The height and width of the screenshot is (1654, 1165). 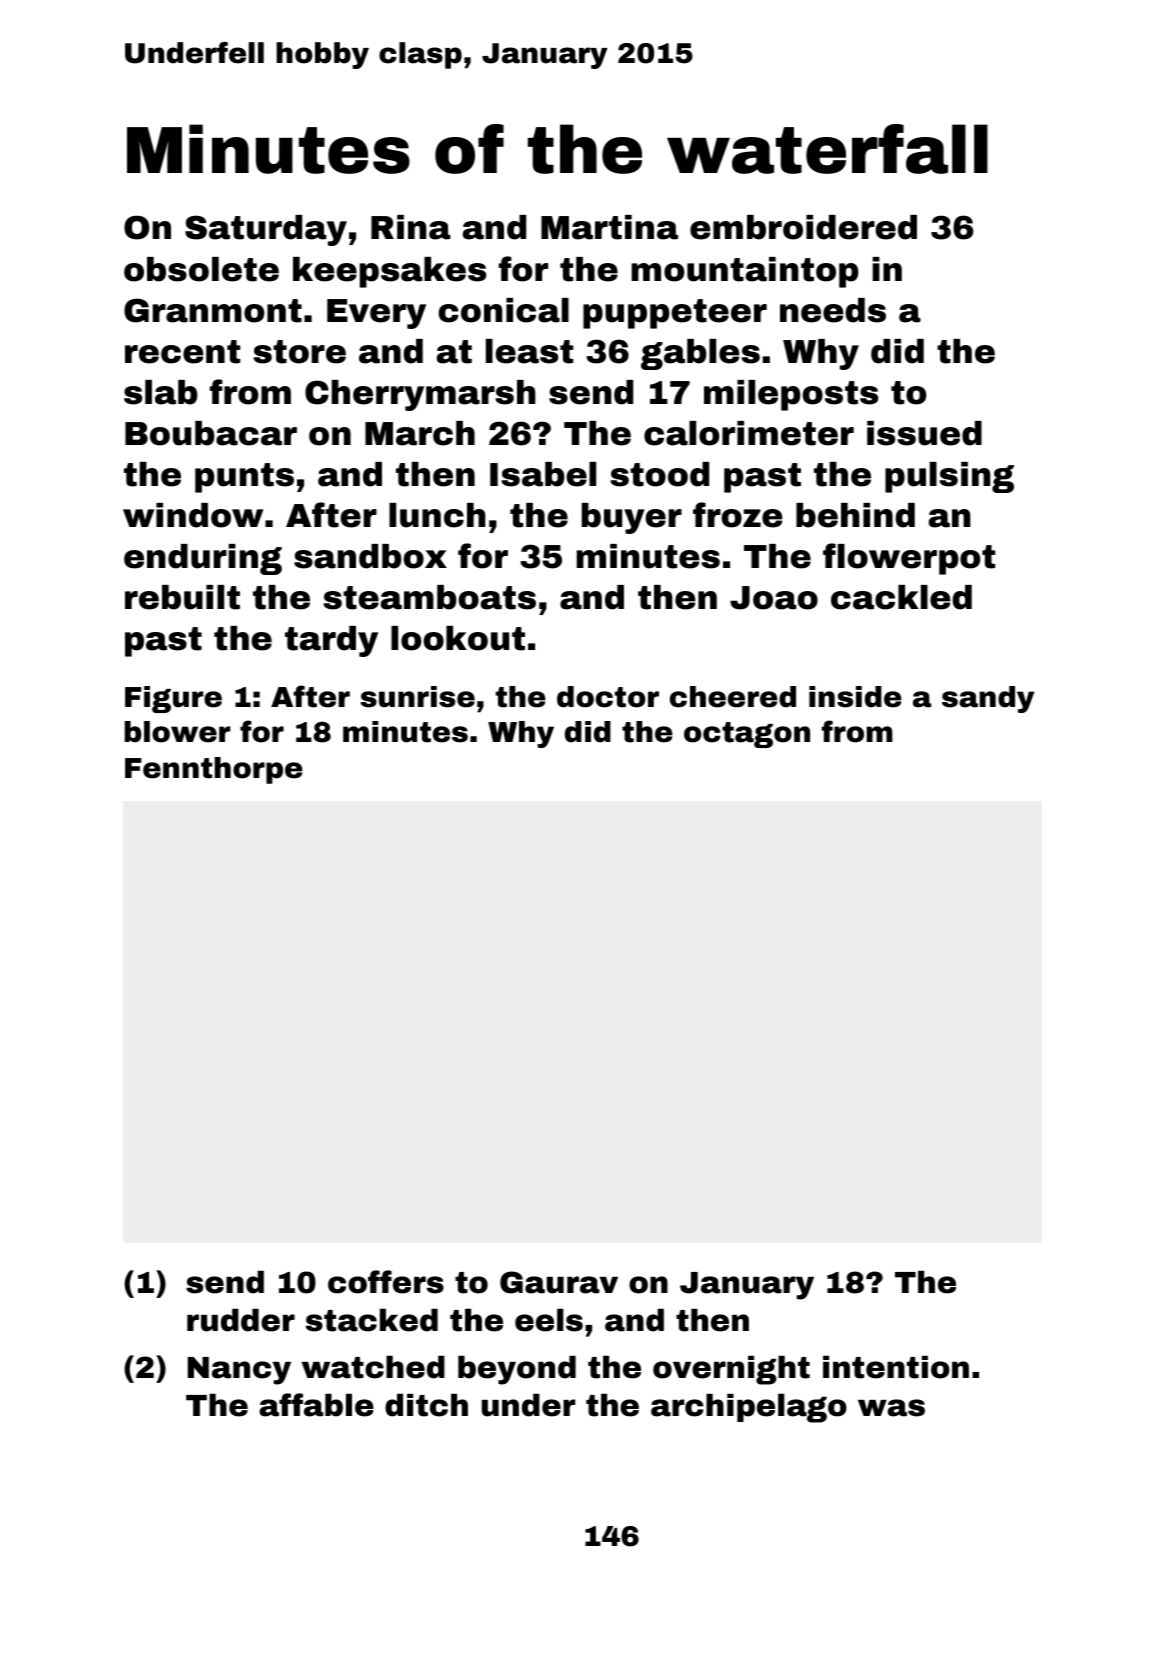 I want to click on rudder, so click(x=241, y=1320).
